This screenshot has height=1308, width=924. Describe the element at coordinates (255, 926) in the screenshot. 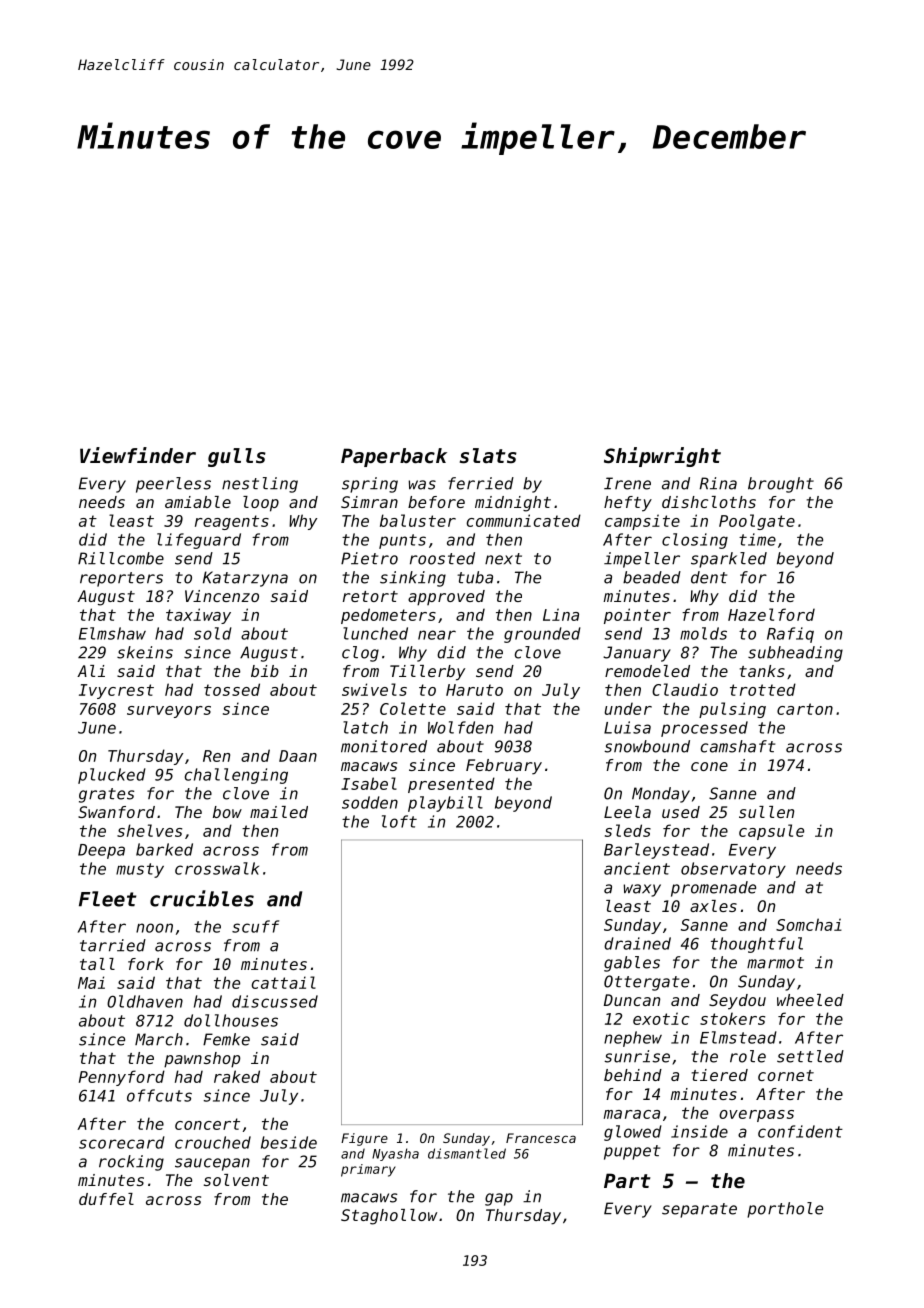

I see `scuff` at that location.
